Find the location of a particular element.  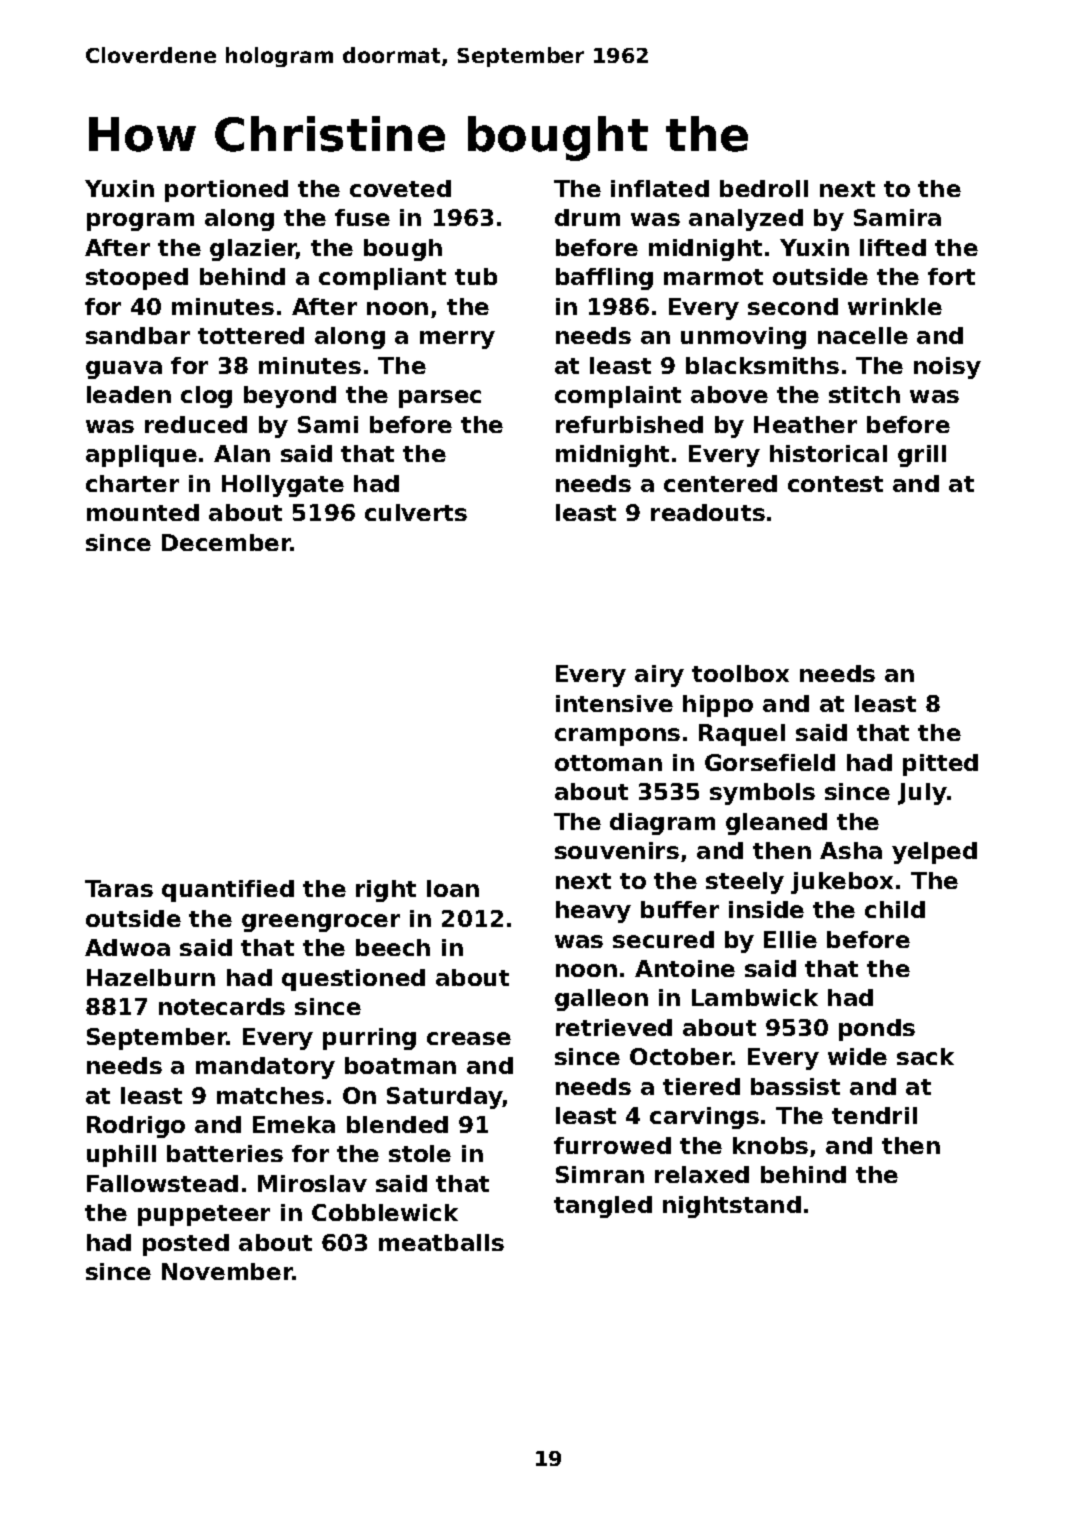

pitted is located at coordinates (940, 765).
